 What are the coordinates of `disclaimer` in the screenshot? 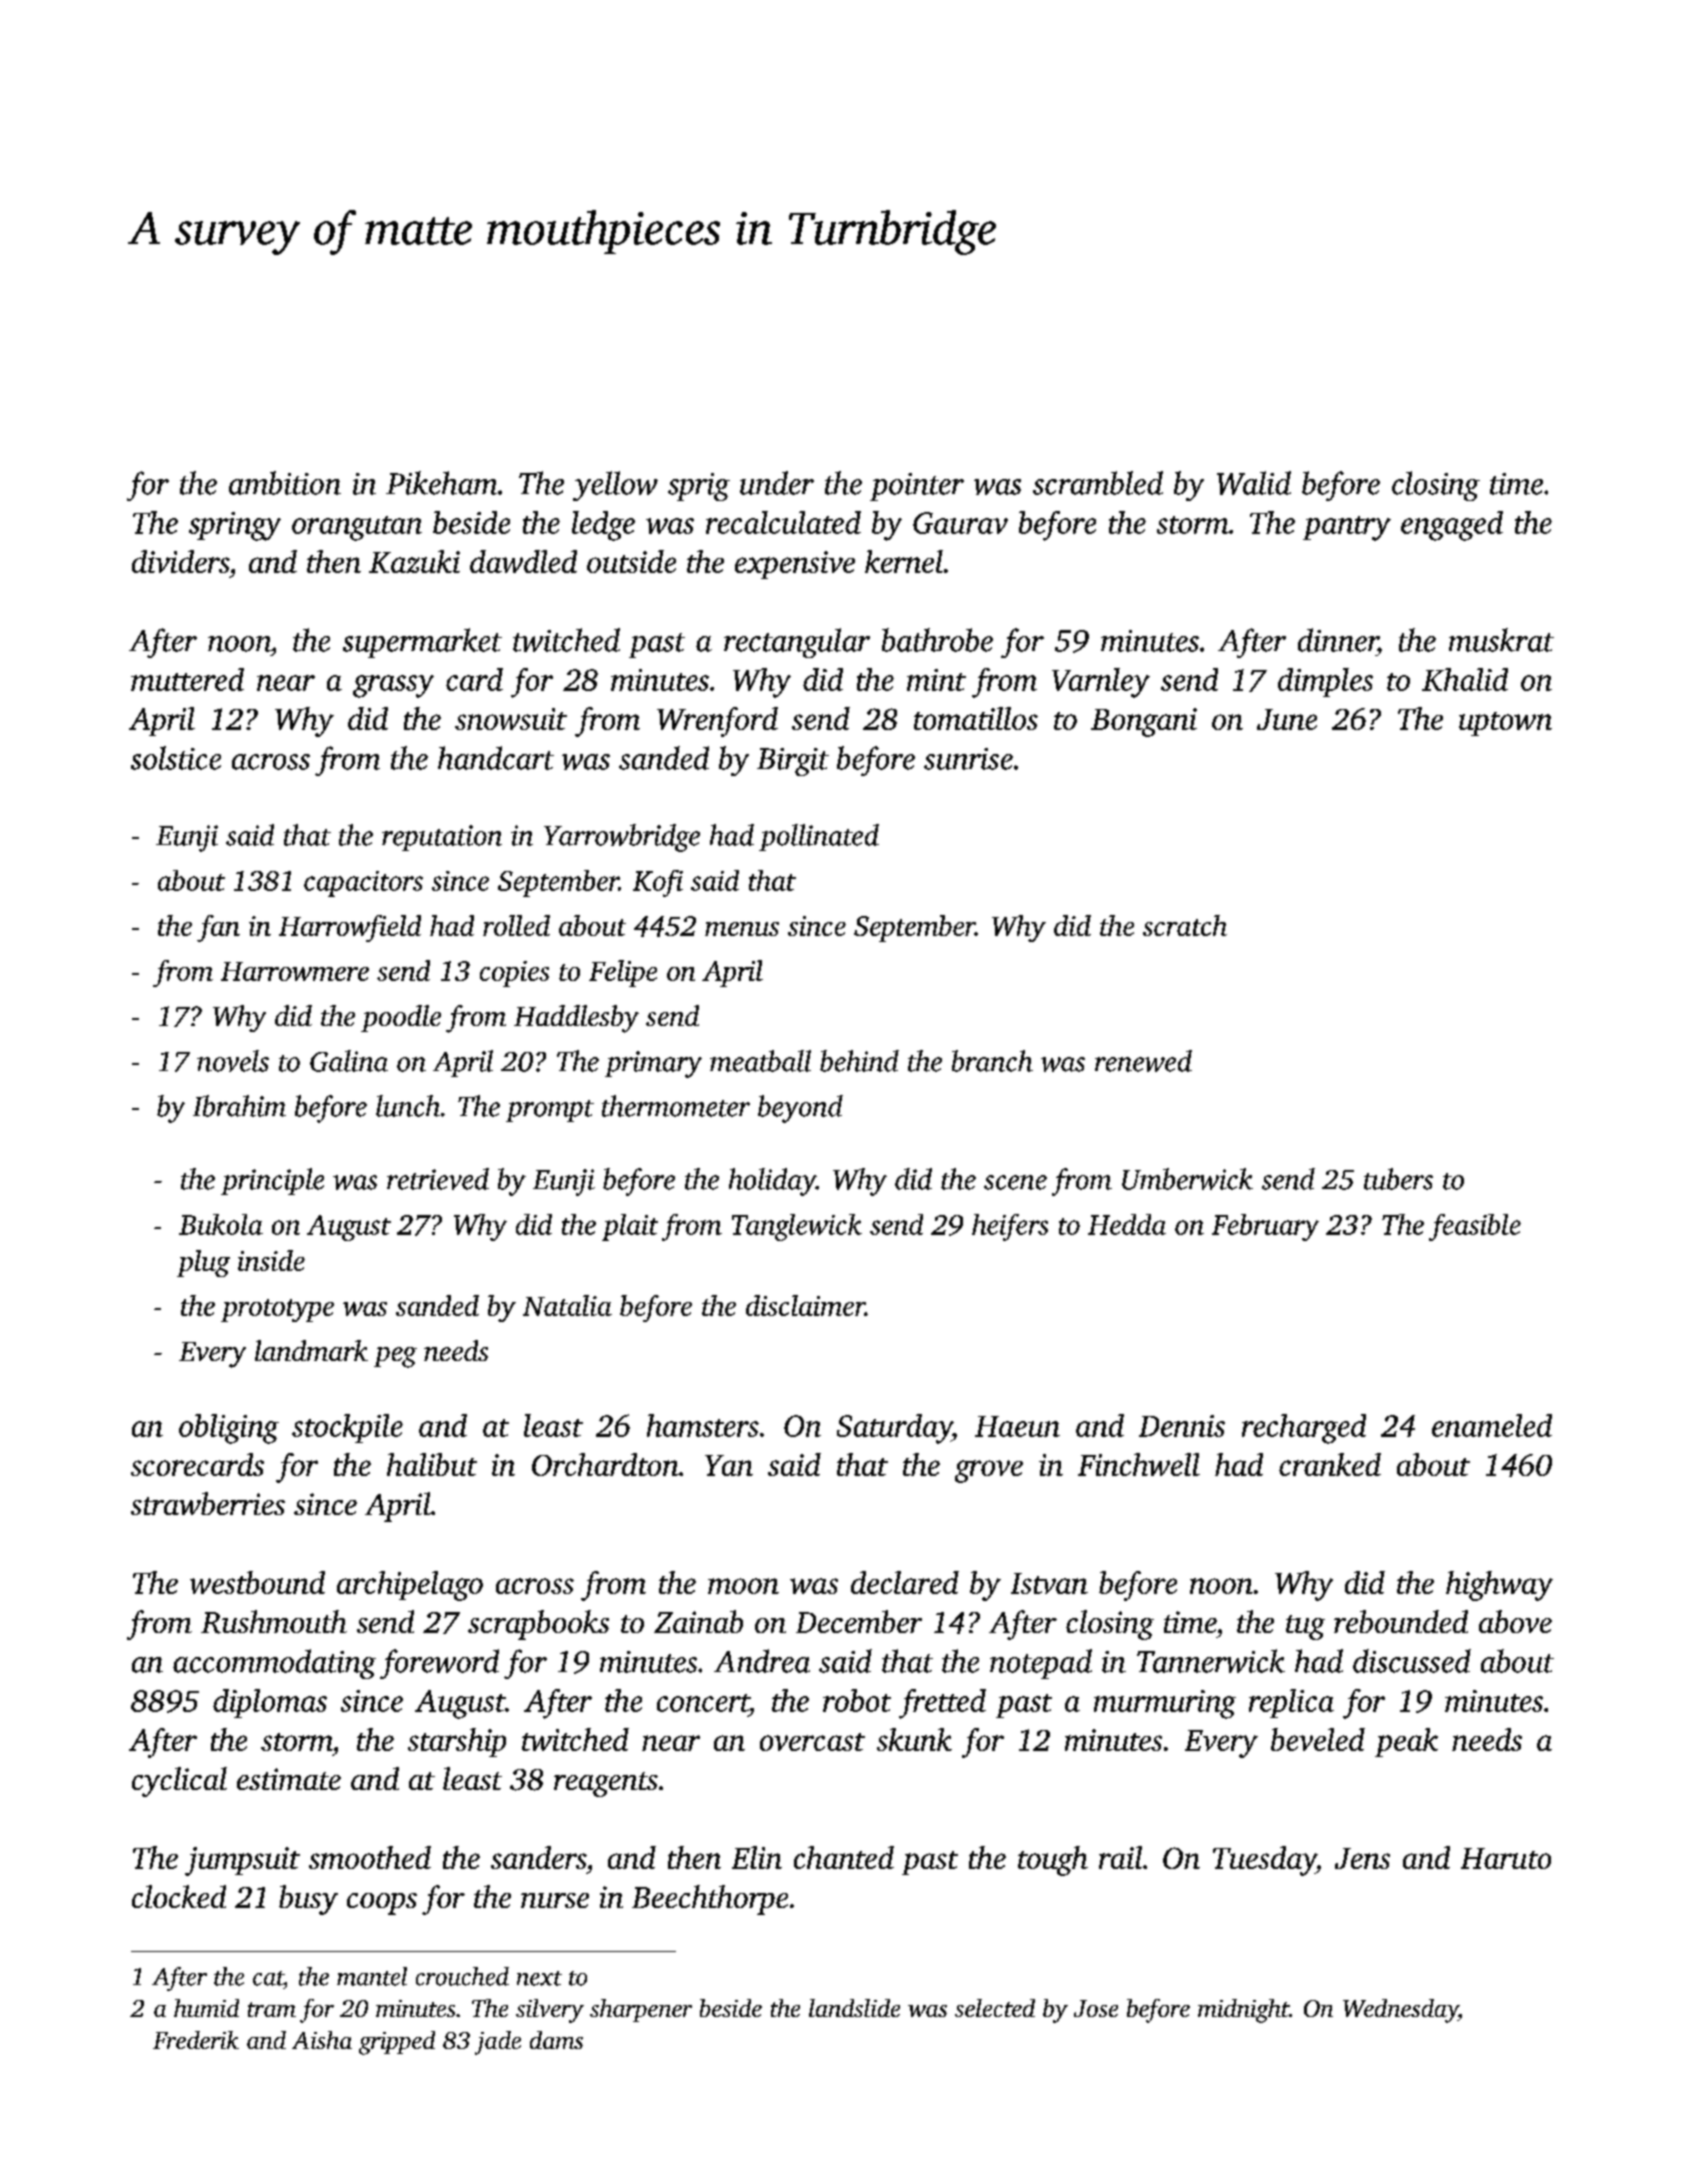 It's located at (805, 1305).
